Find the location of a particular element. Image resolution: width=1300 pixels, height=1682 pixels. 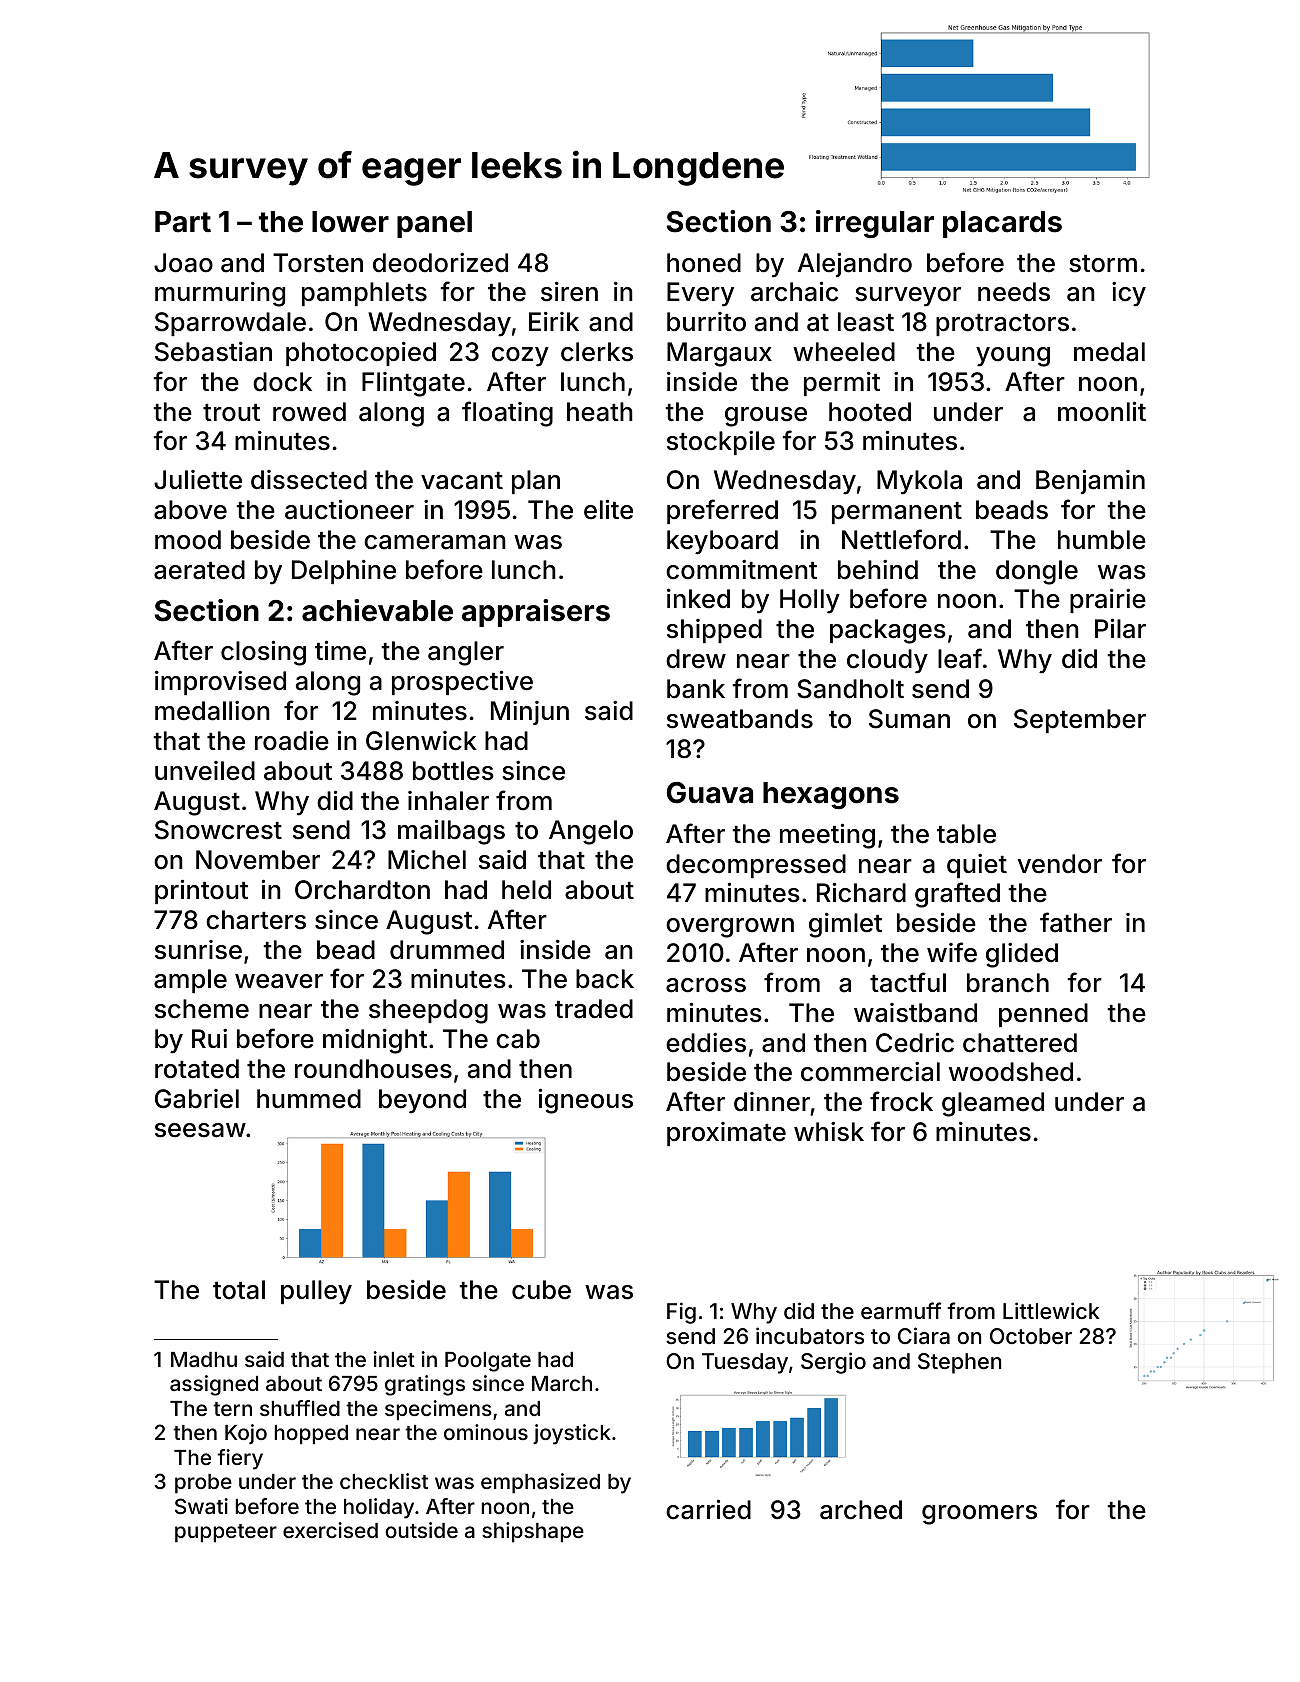

pulley is located at coordinates (316, 1292).
